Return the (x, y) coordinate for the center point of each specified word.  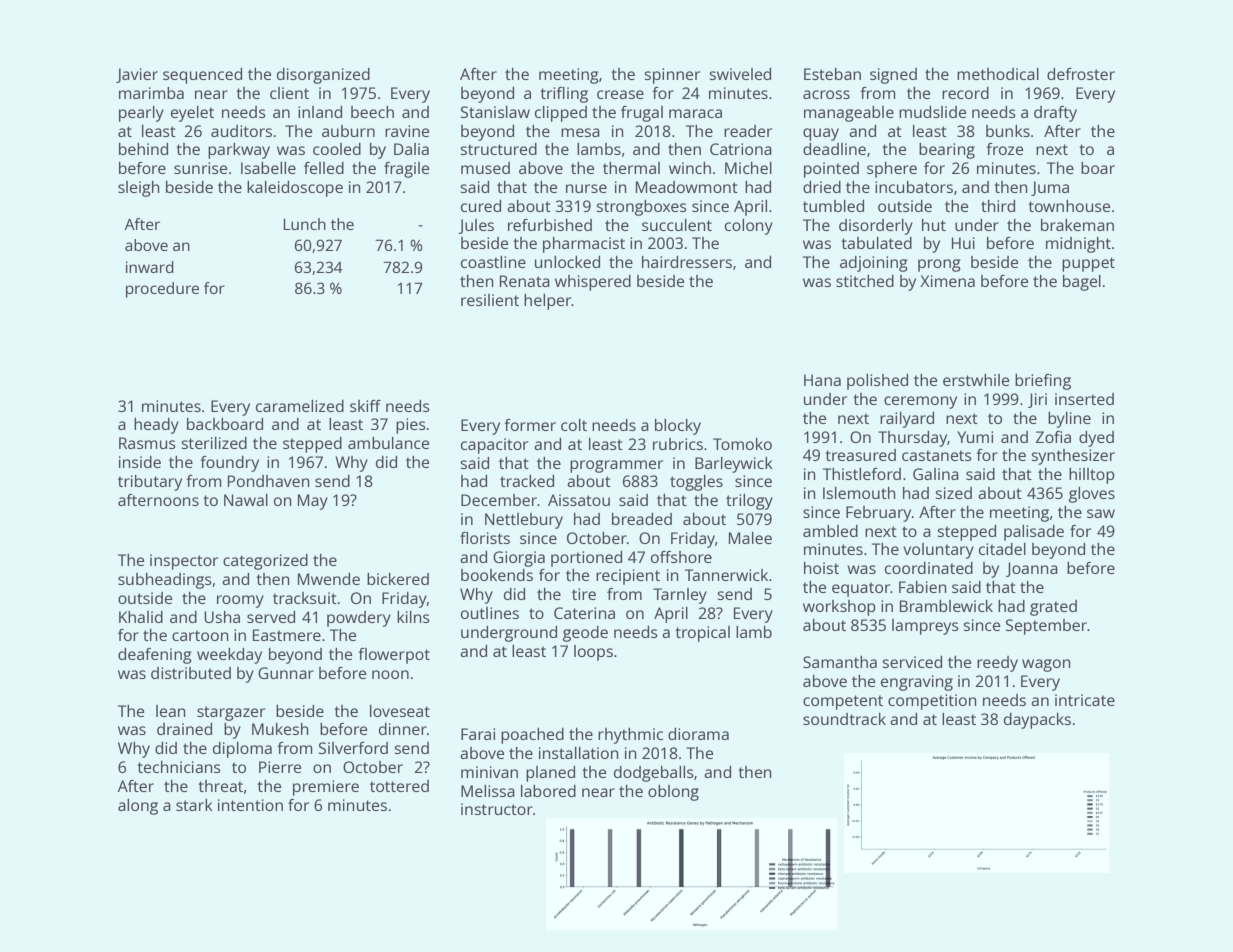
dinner (403, 729)
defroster (1081, 74)
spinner (672, 76)
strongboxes (642, 208)
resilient (490, 300)
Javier (137, 75)
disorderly (876, 227)
